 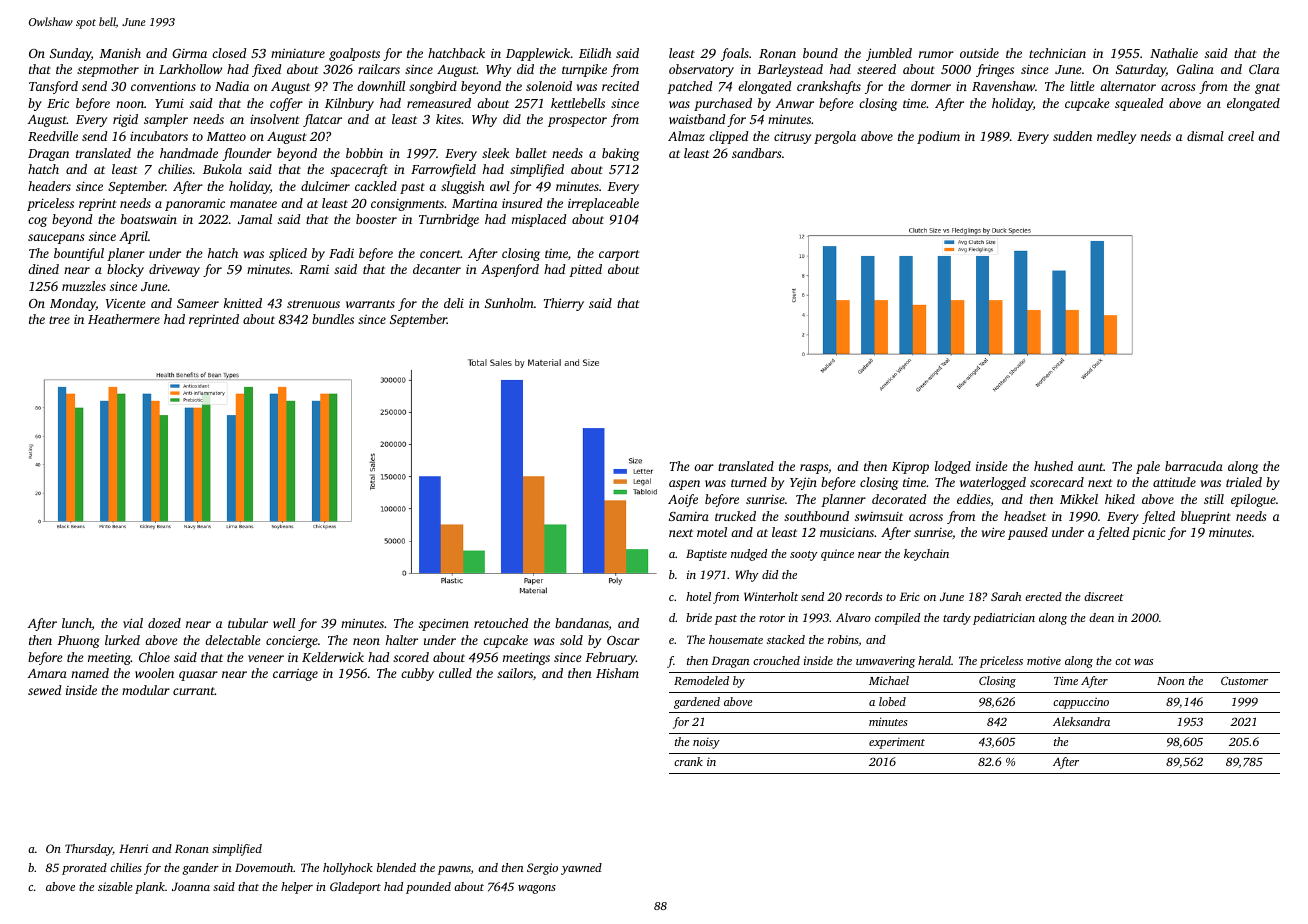 What do you see at coordinates (563, 304) in the screenshot?
I see `Thierry` at bounding box center [563, 304].
